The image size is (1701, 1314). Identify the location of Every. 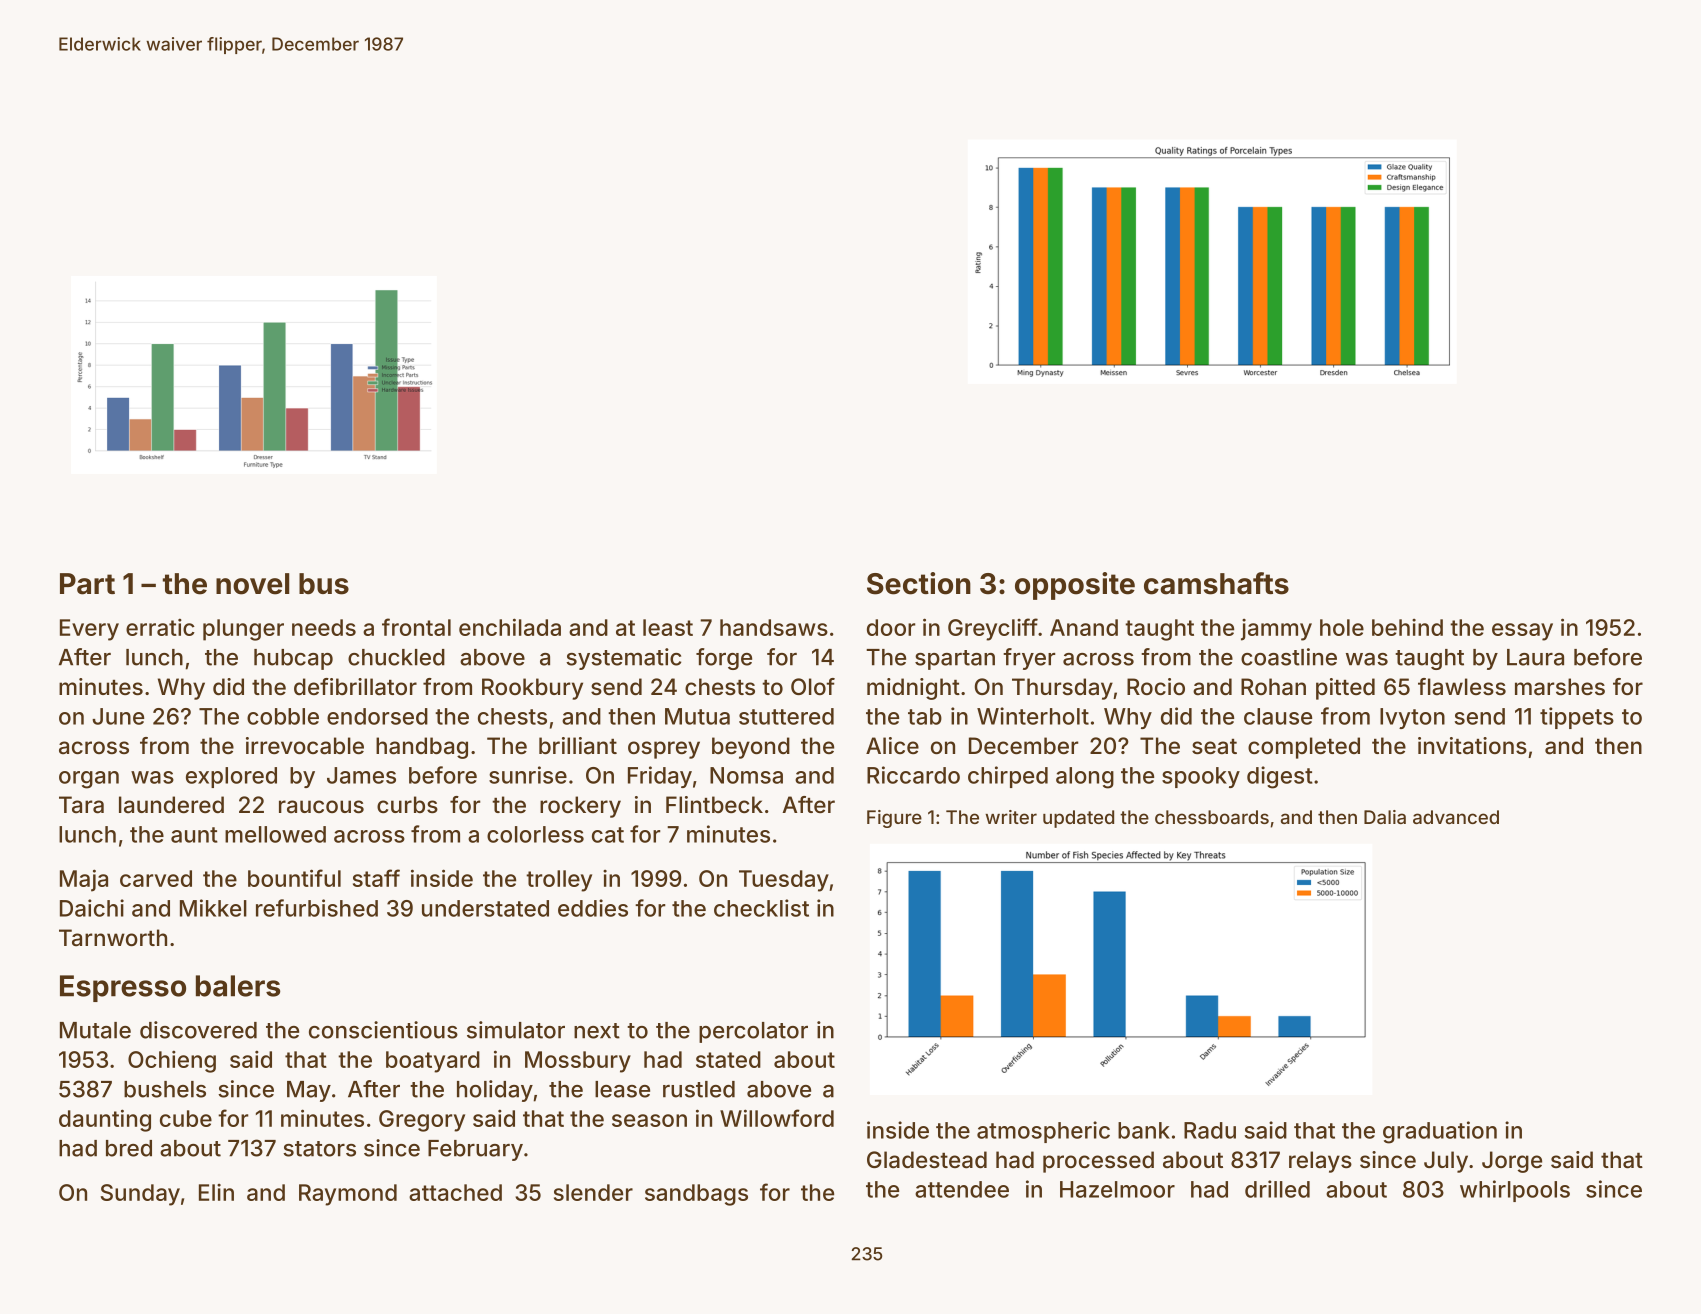
(89, 630).
